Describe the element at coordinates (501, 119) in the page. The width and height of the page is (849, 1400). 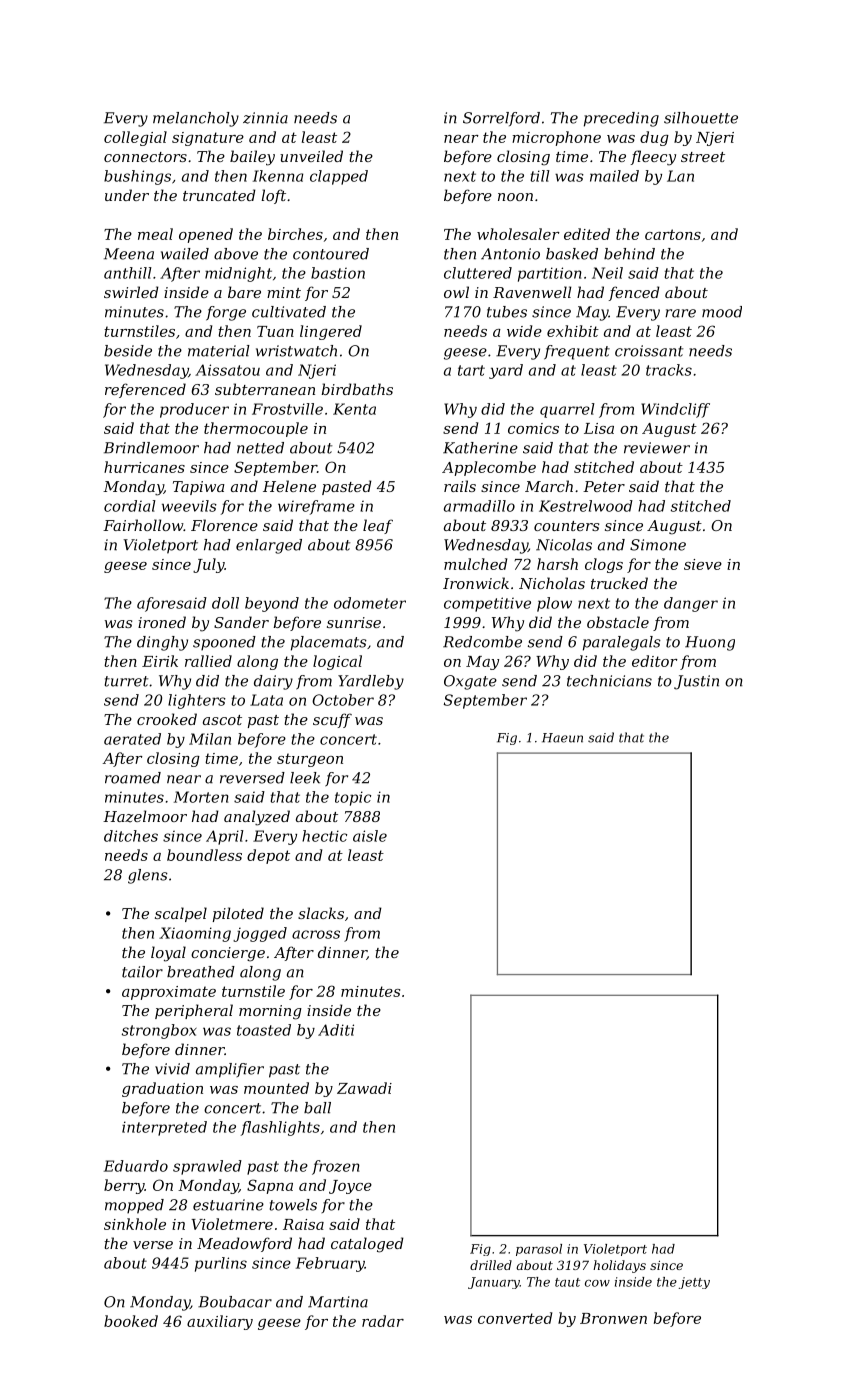
I see `Sorrelford` at that location.
